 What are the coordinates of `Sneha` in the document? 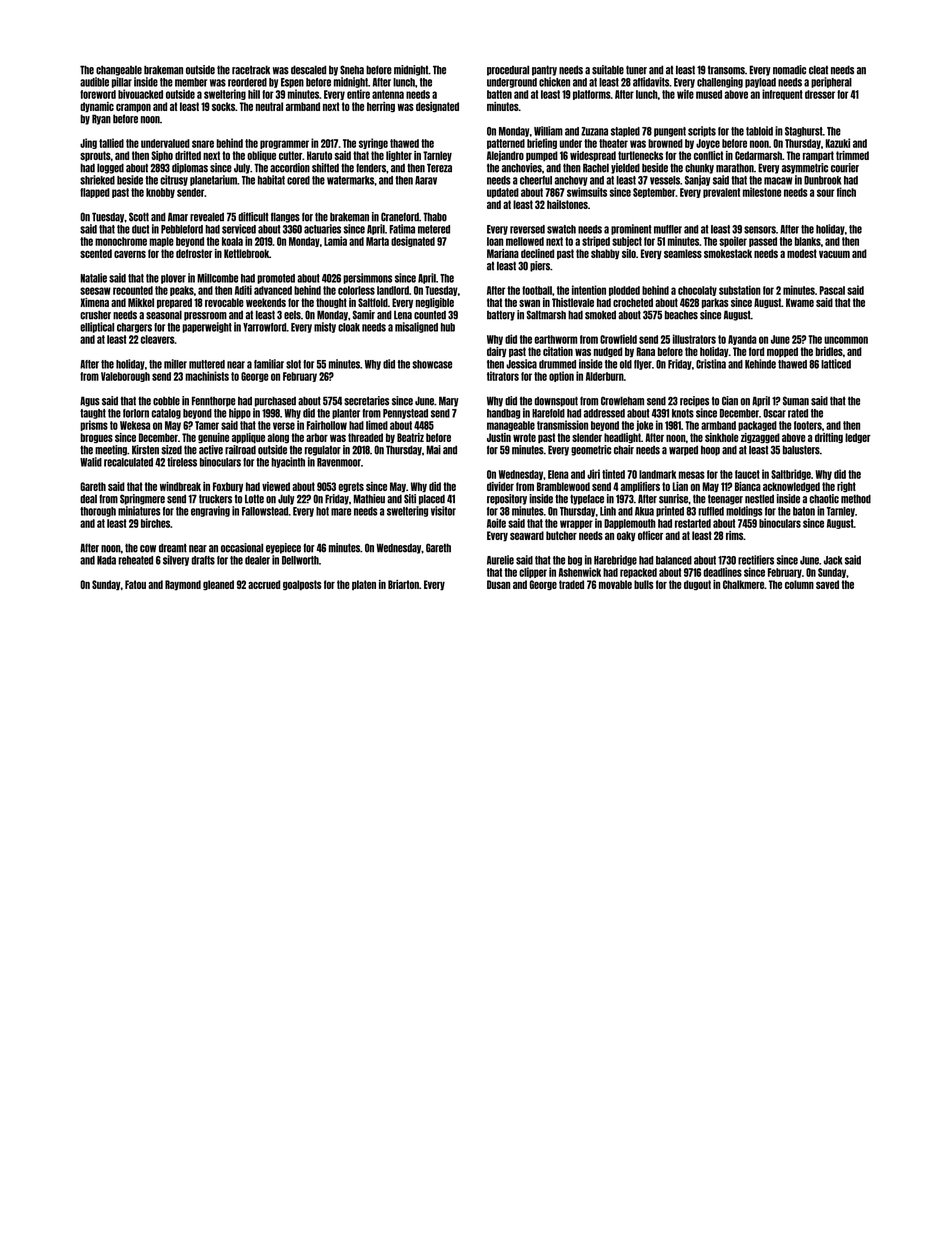 It's located at (352, 70).
